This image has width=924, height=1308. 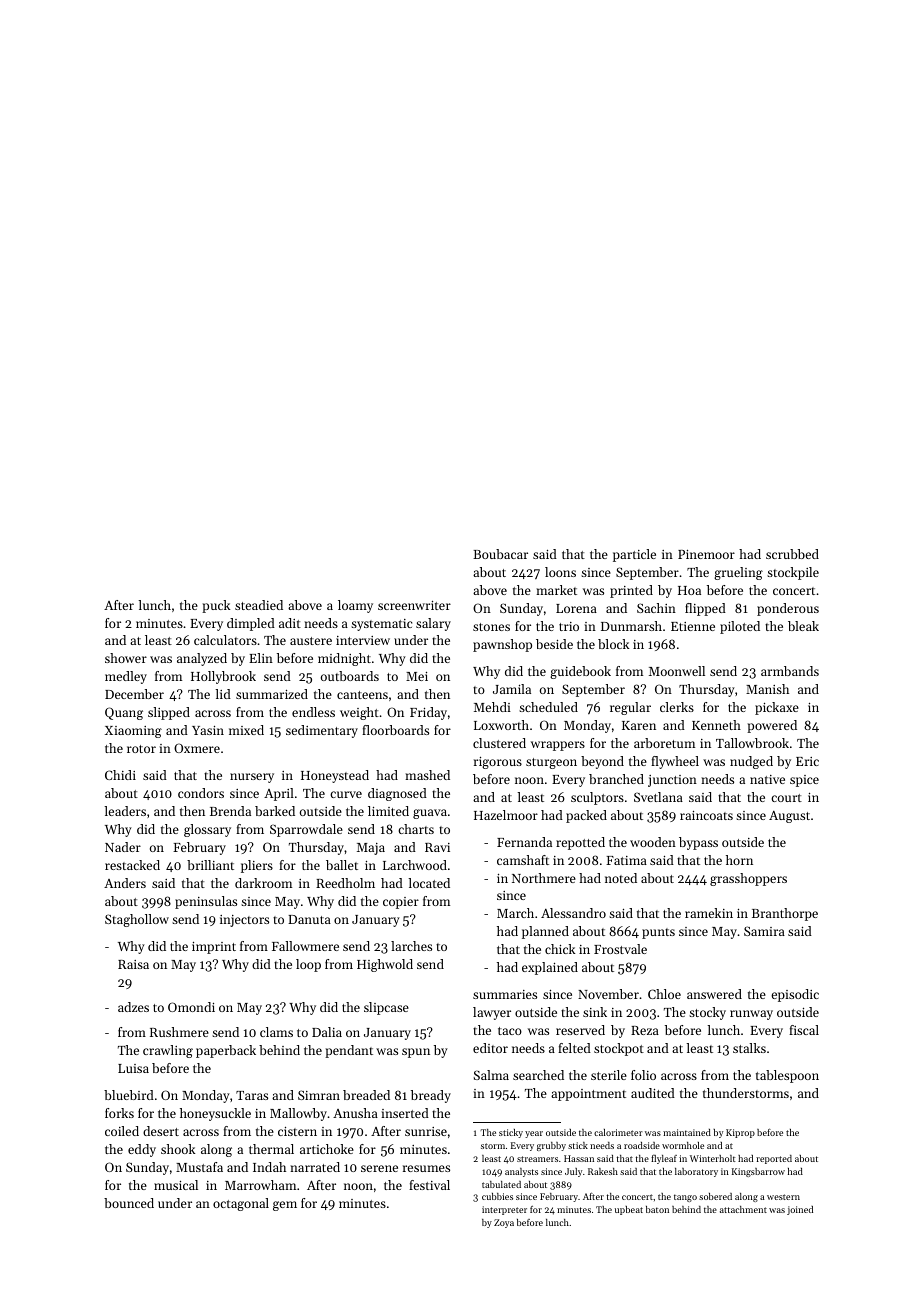 What do you see at coordinates (500, 554) in the image?
I see `Boubacar` at bounding box center [500, 554].
